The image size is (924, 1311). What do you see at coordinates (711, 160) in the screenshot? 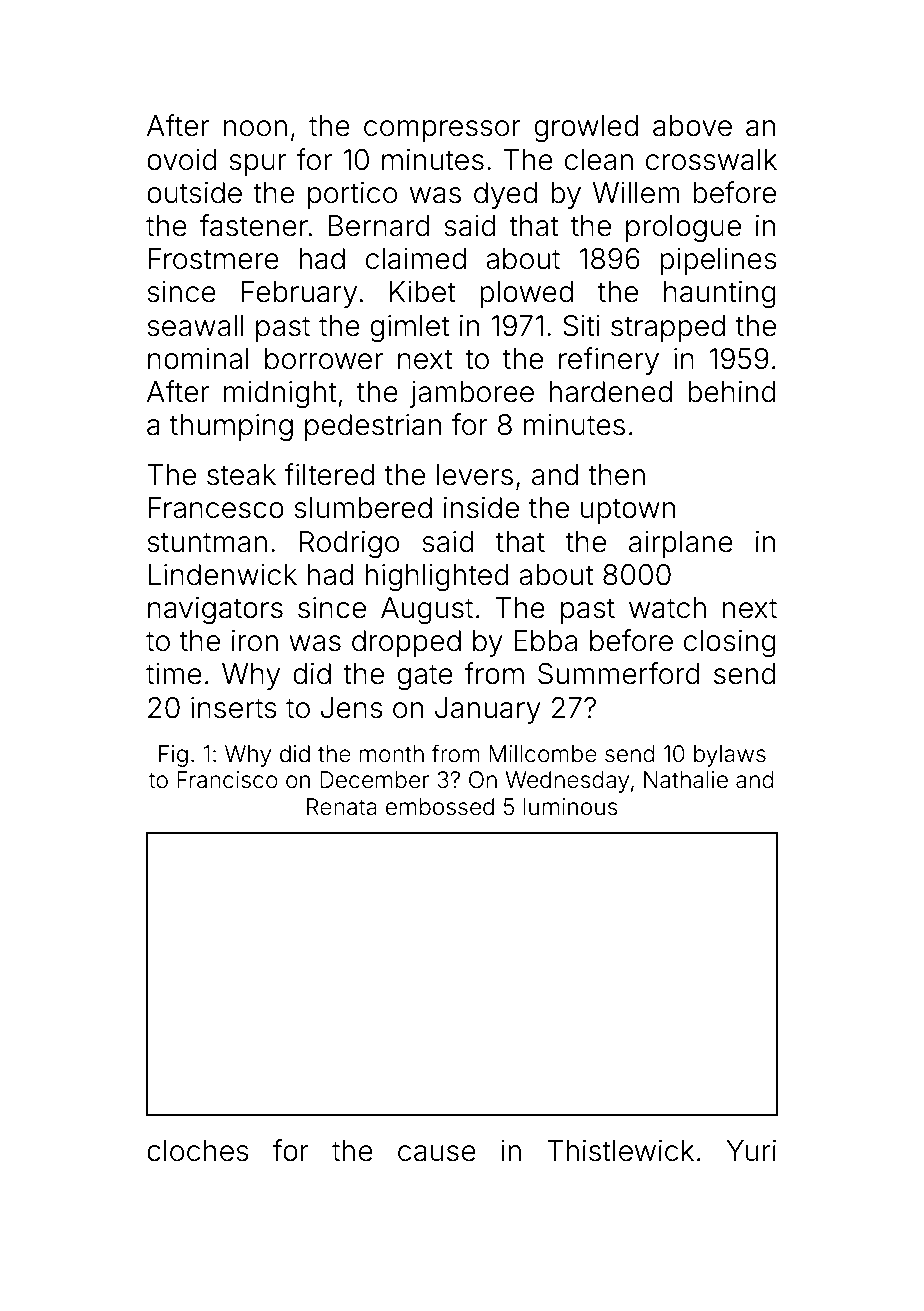
I see `crosswalk` at bounding box center [711, 160].
